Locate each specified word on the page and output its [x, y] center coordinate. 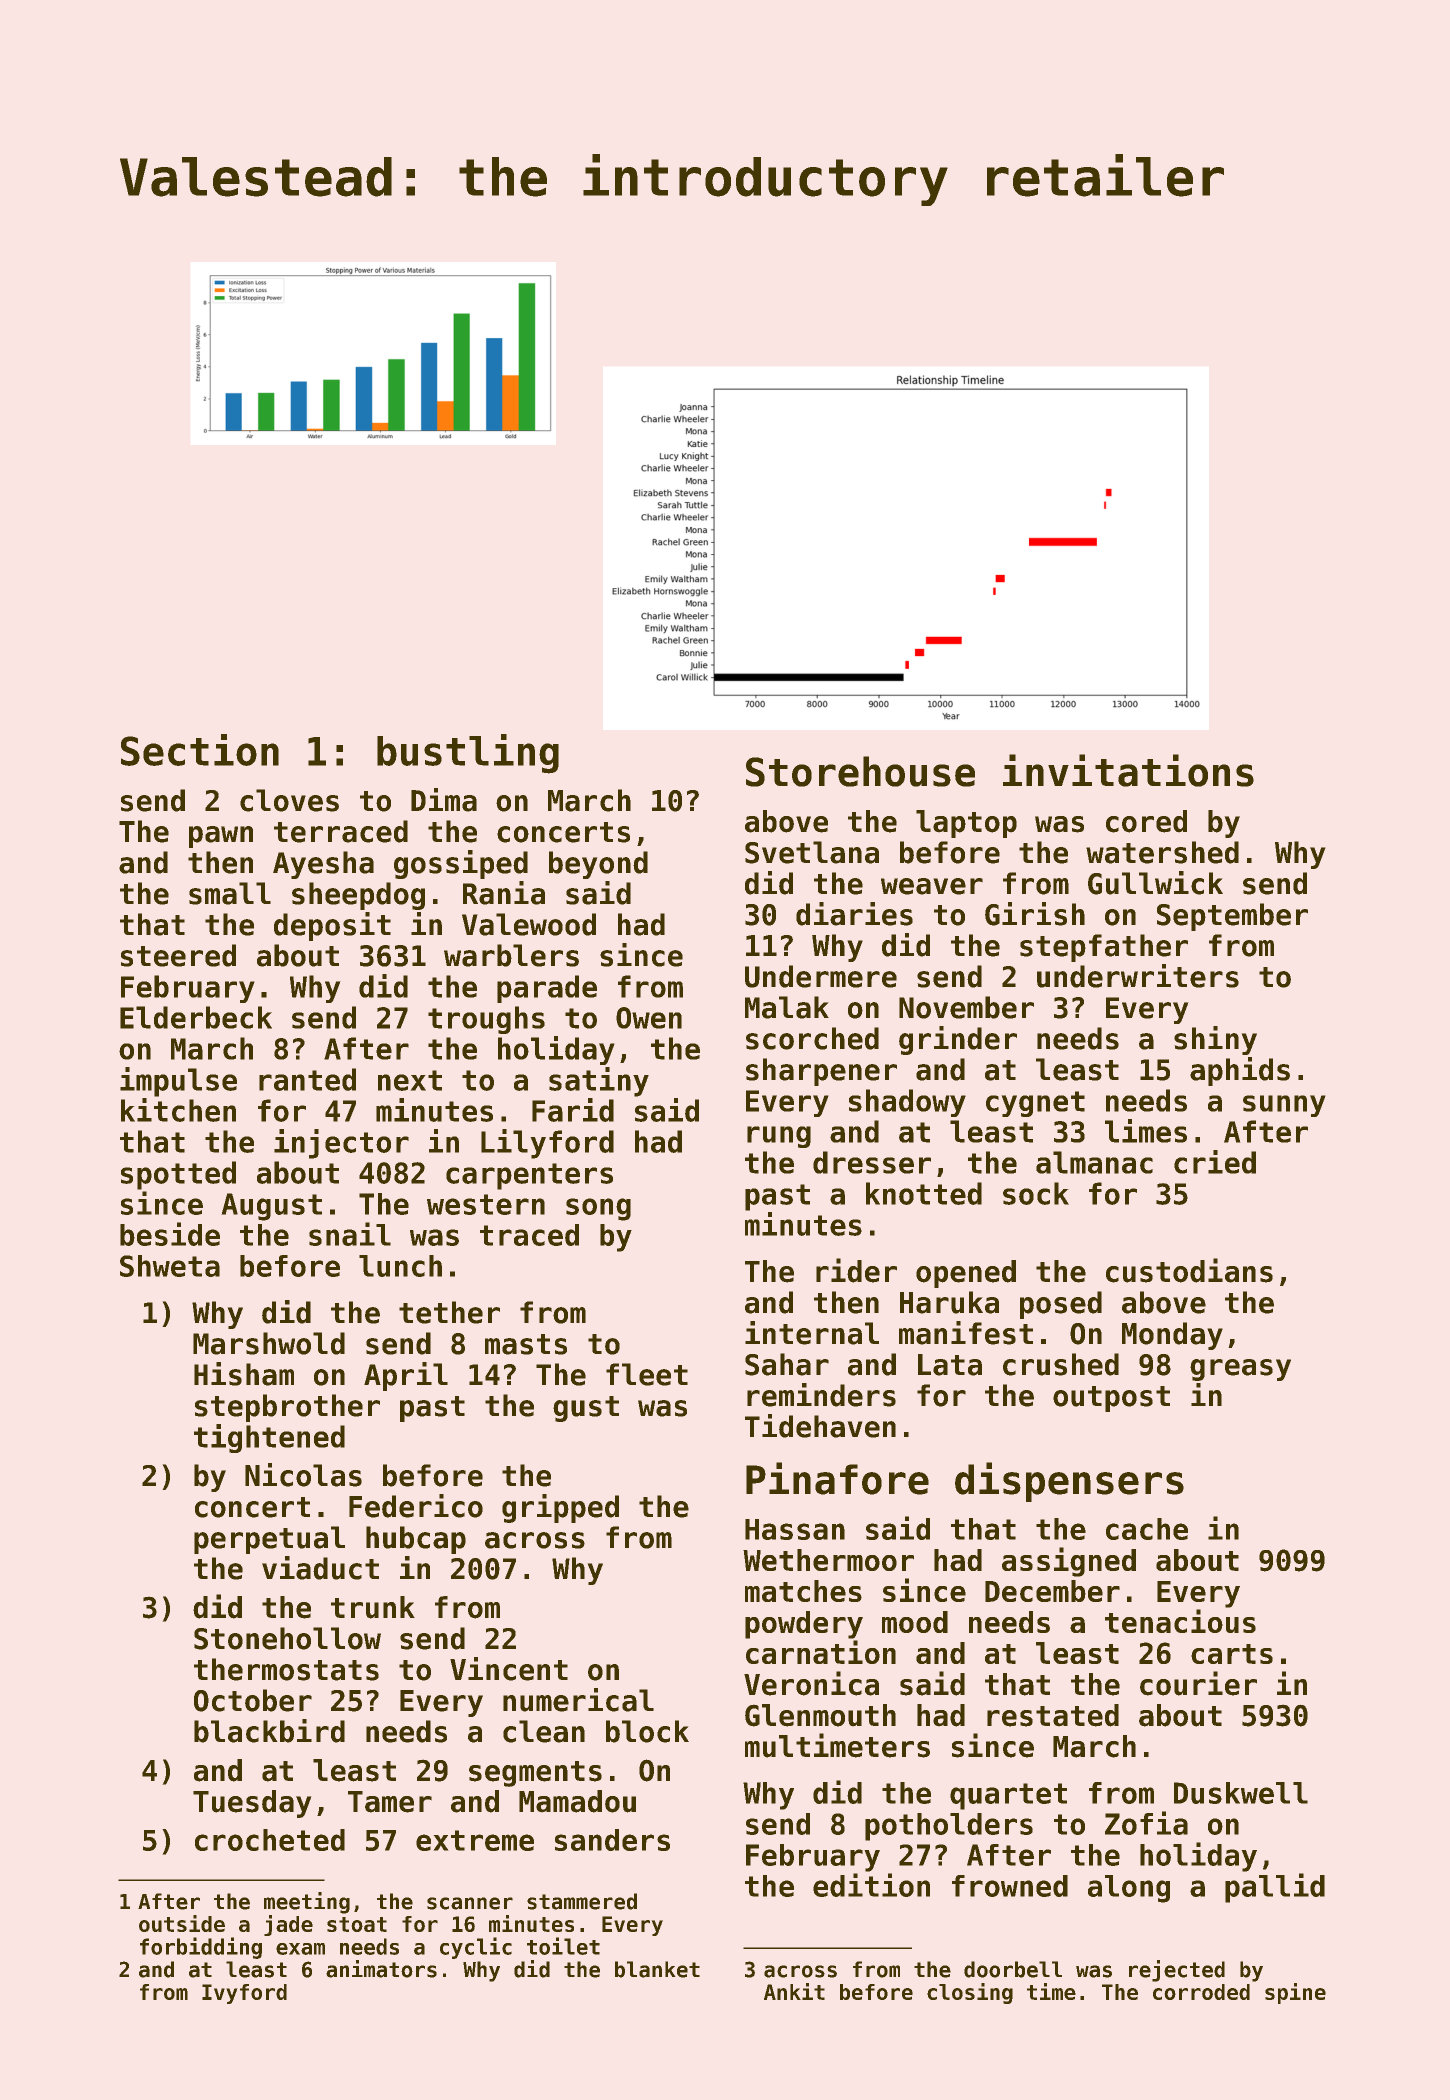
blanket [657, 1969]
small [230, 893]
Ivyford [244, 1994]
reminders [821, 1395]
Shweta [170, 1266]
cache [1147, 1529]
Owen [649, 1018]
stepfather [1104, 948]
